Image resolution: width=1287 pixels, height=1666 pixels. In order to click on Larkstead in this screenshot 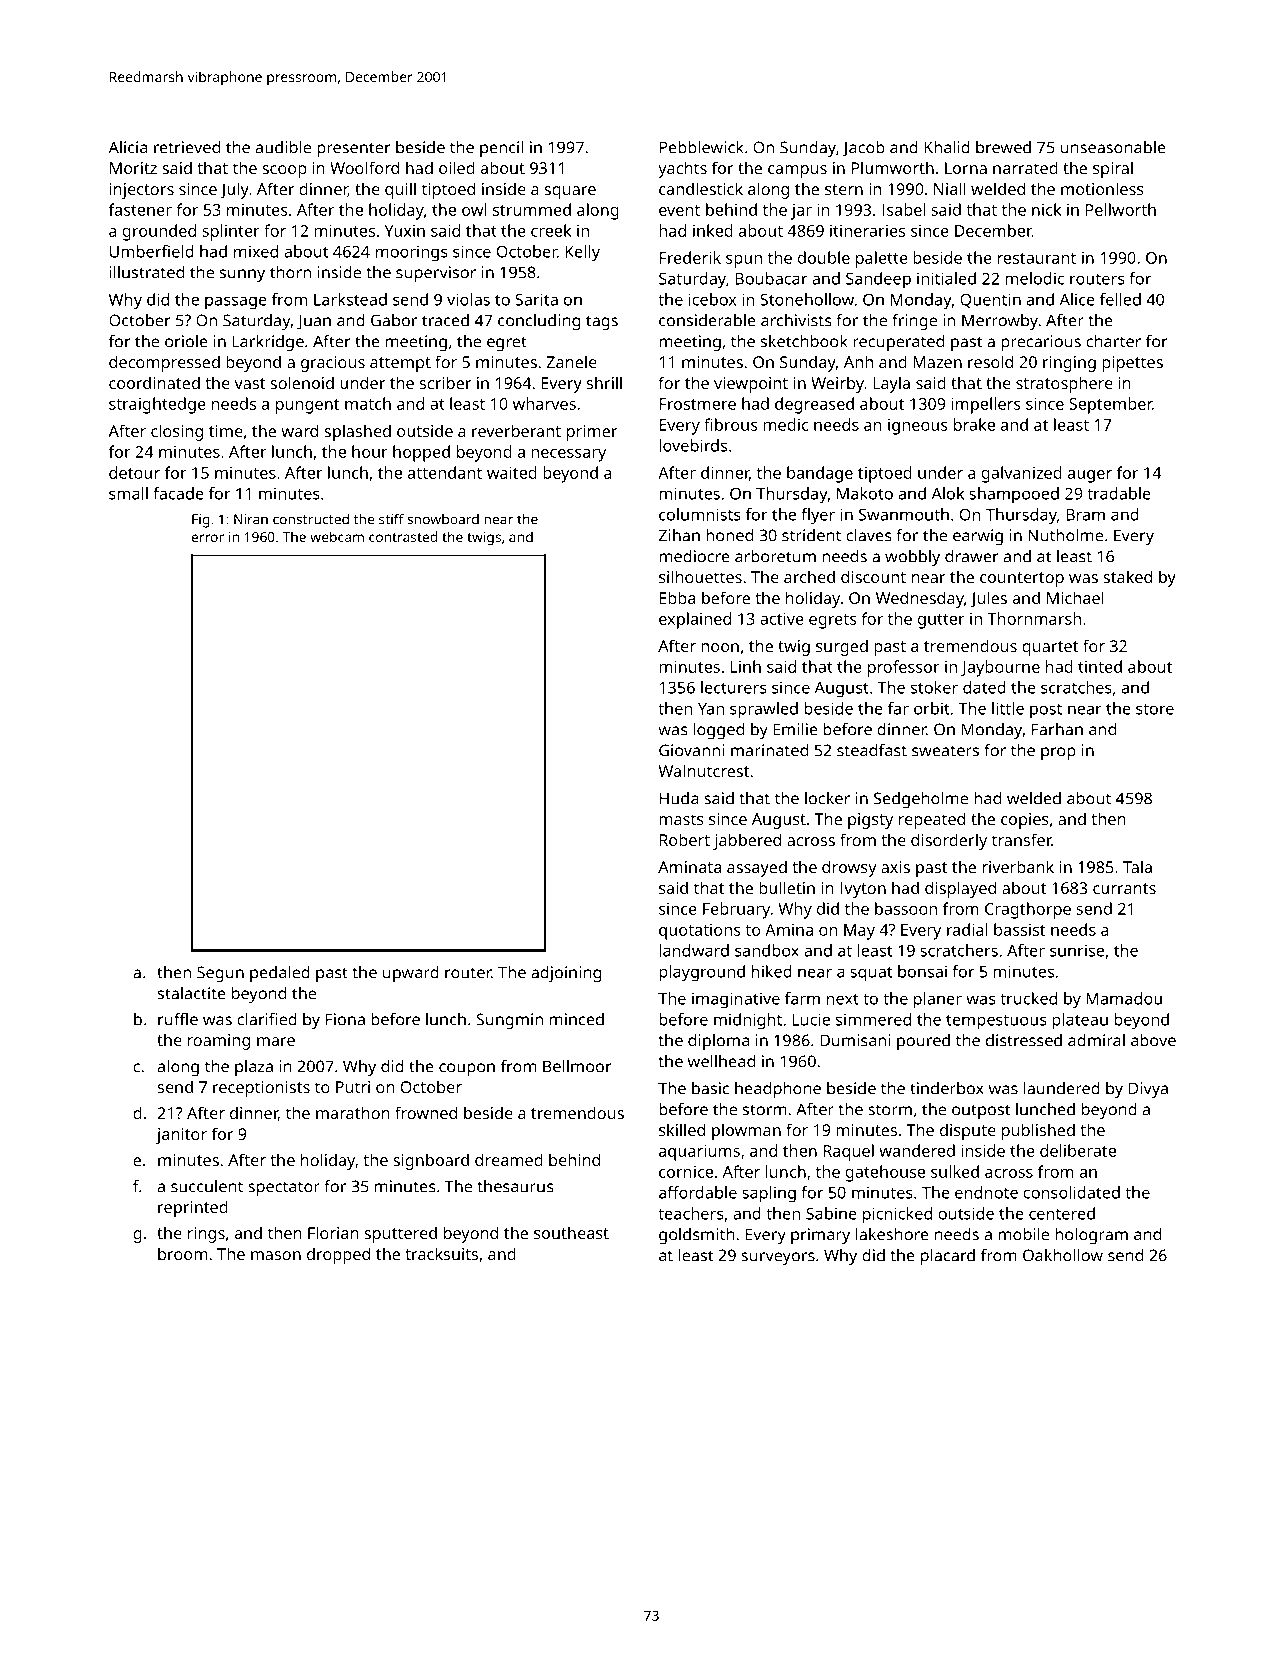, I will do `click(350, 299)`.
